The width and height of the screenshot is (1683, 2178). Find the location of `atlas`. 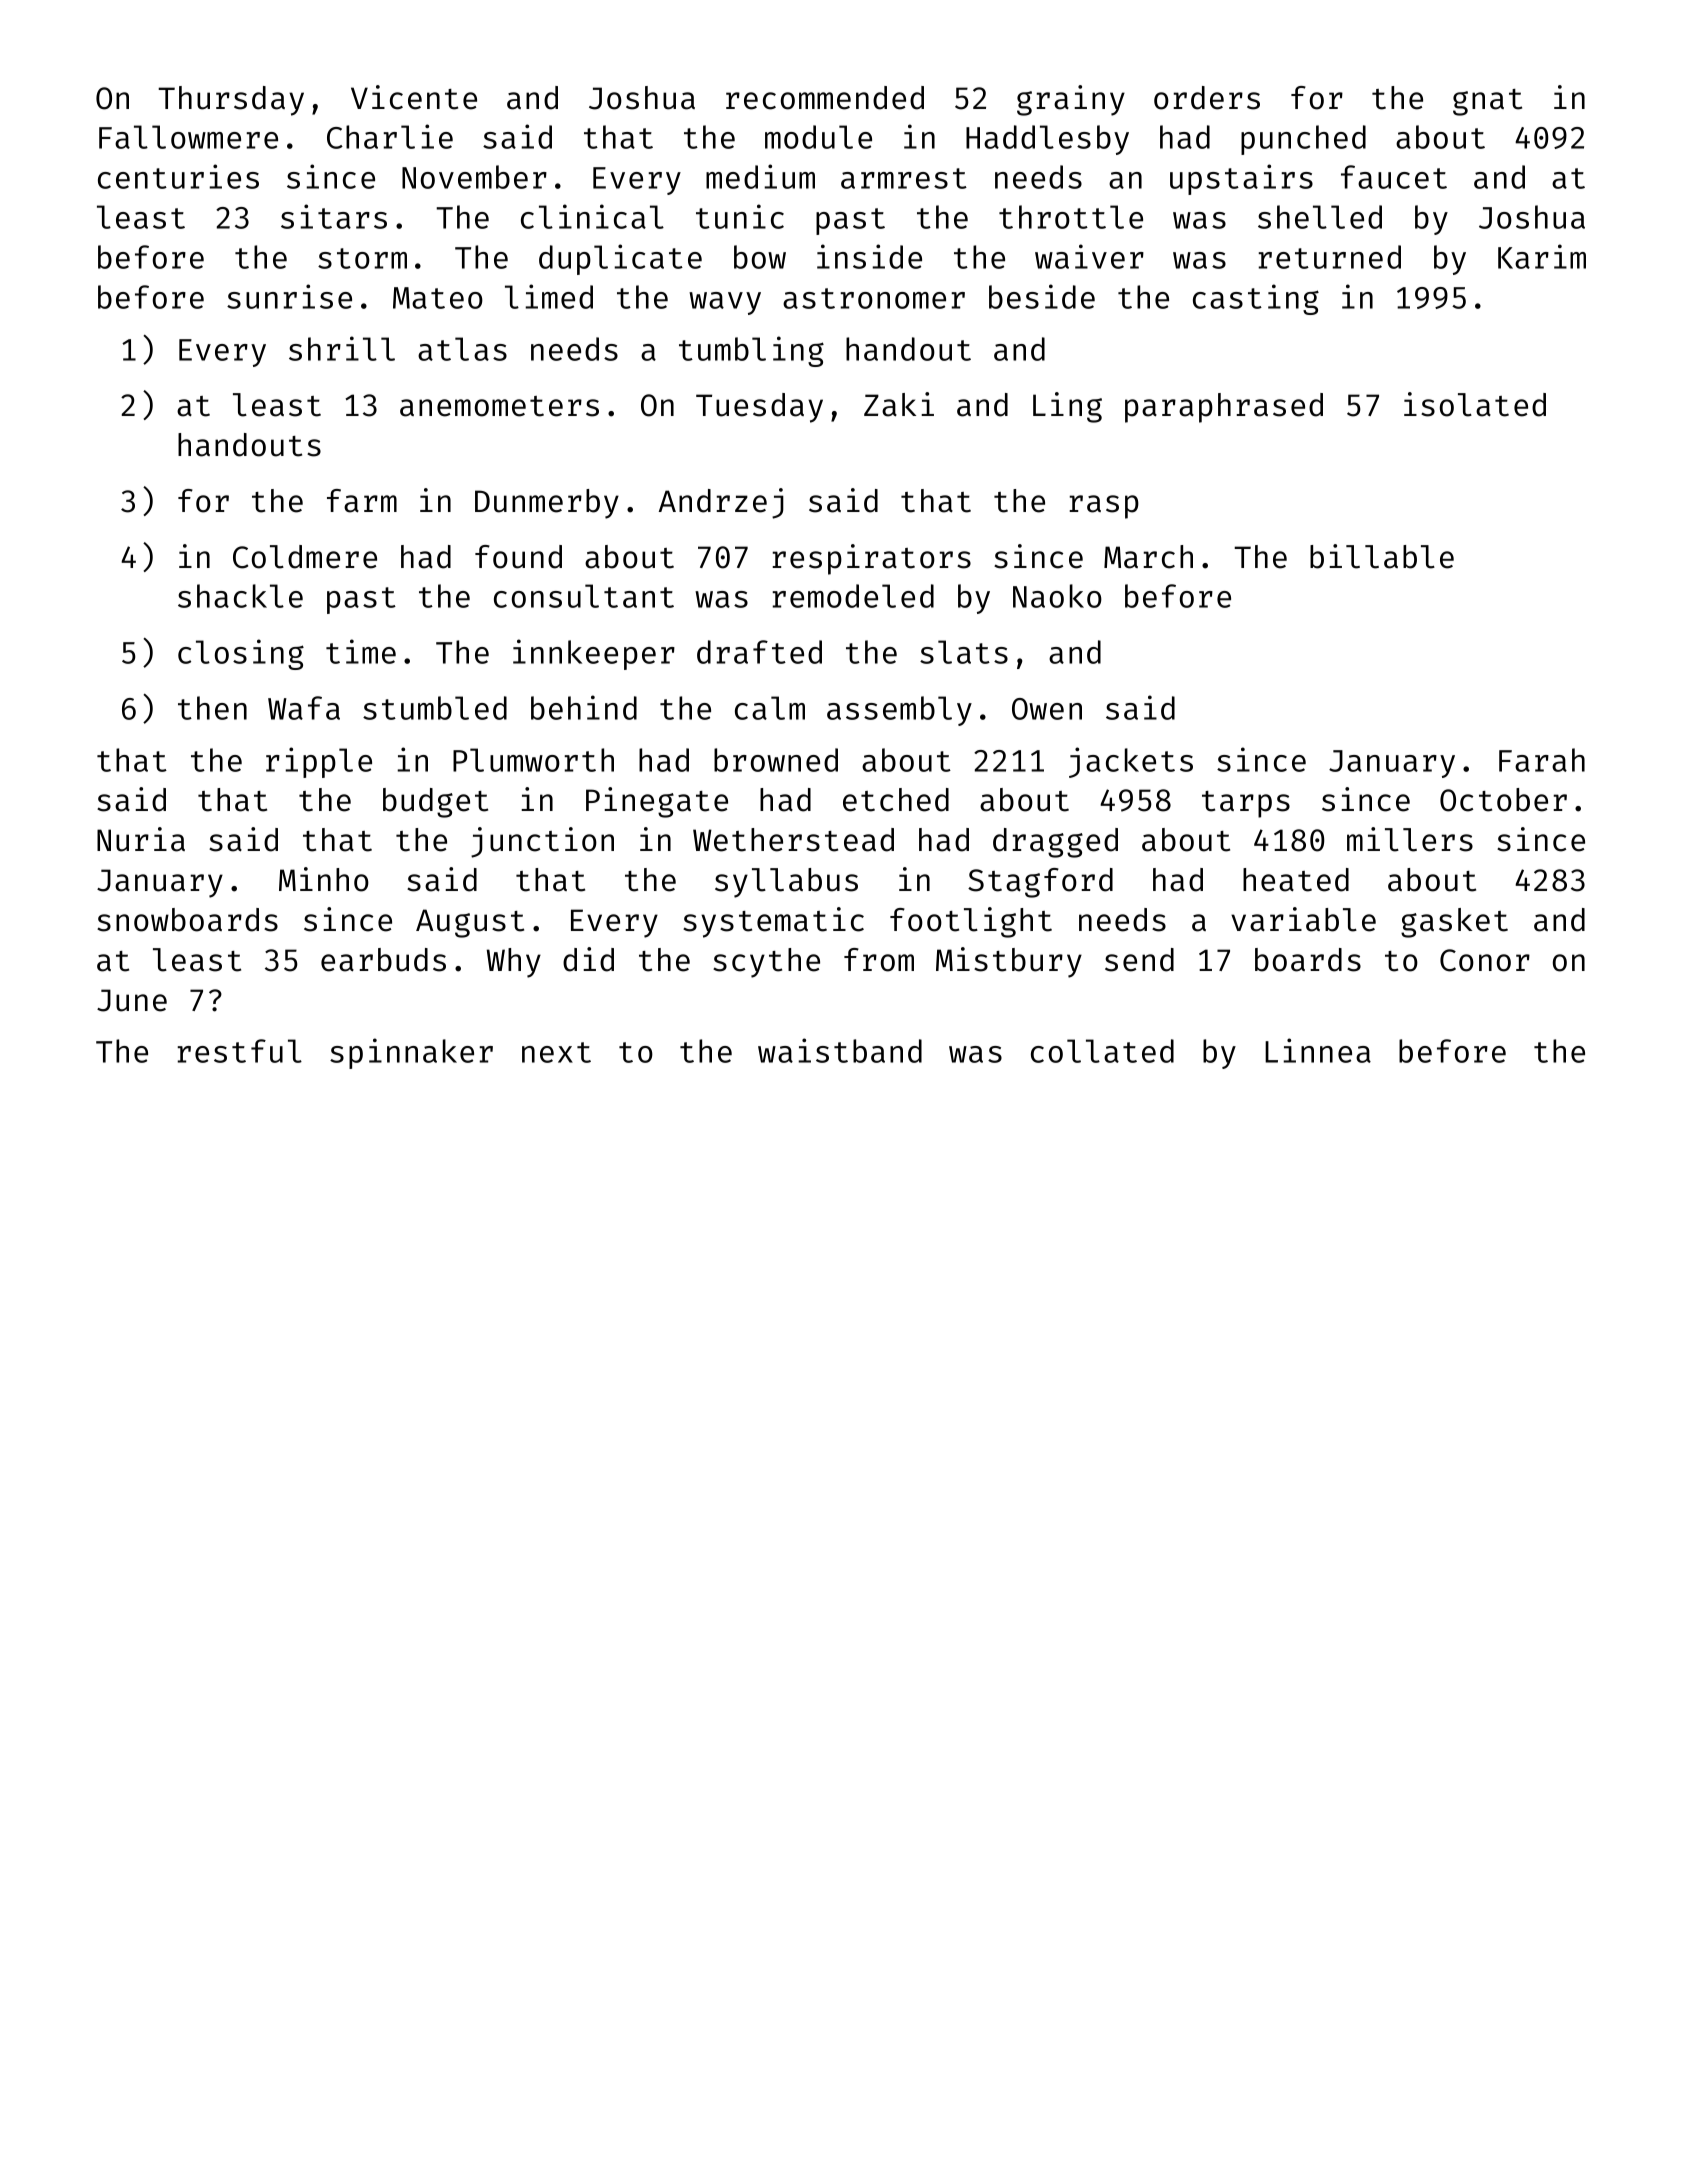

atlas is located at coordinates (462, 349).
